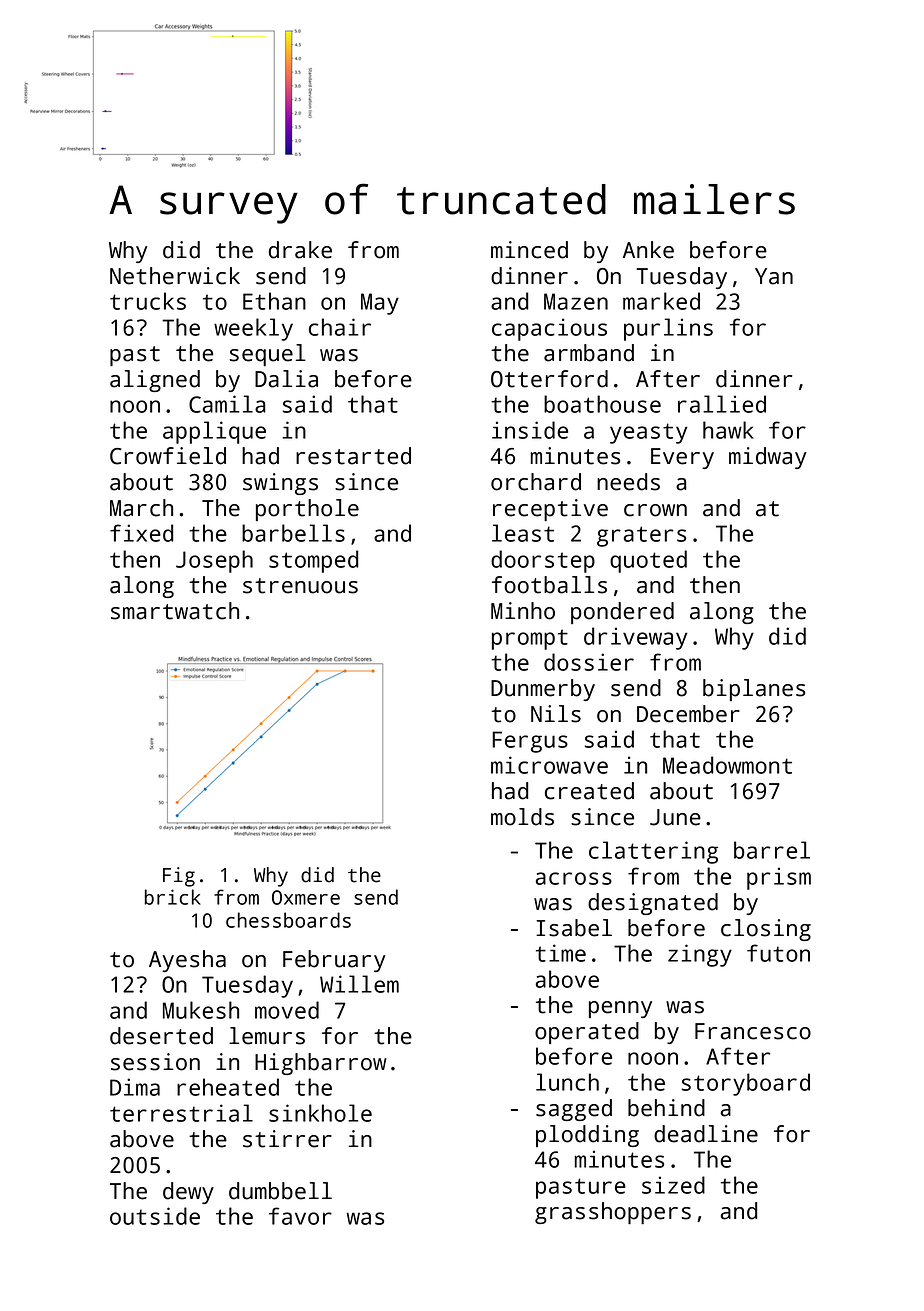 The image size is (924, 1311). Describe the element at coordinates (648, 561) in the screenshot. I see `quoted` at that location.
